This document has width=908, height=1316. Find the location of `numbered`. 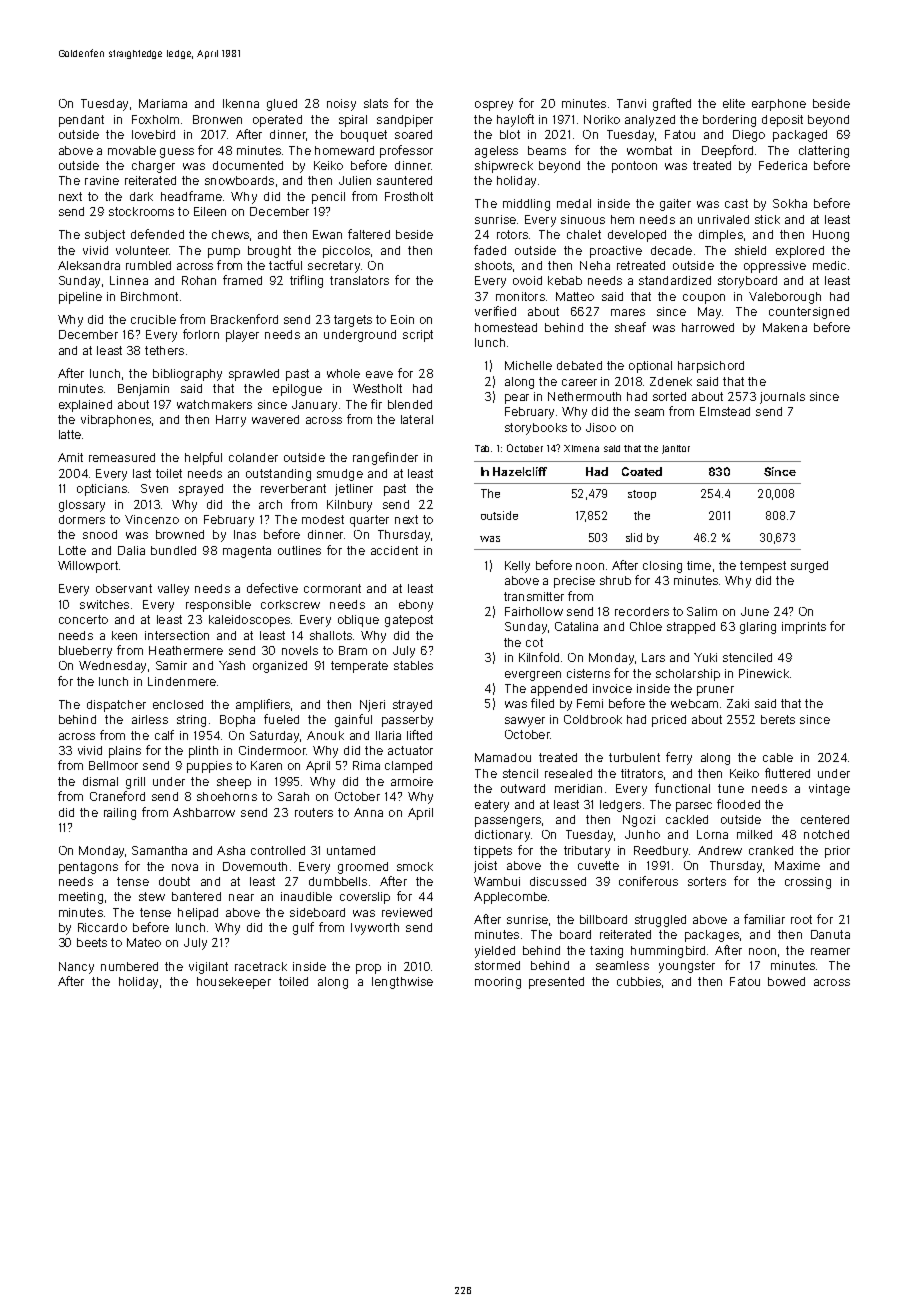

numbered is located at coordinates (129, 966).
